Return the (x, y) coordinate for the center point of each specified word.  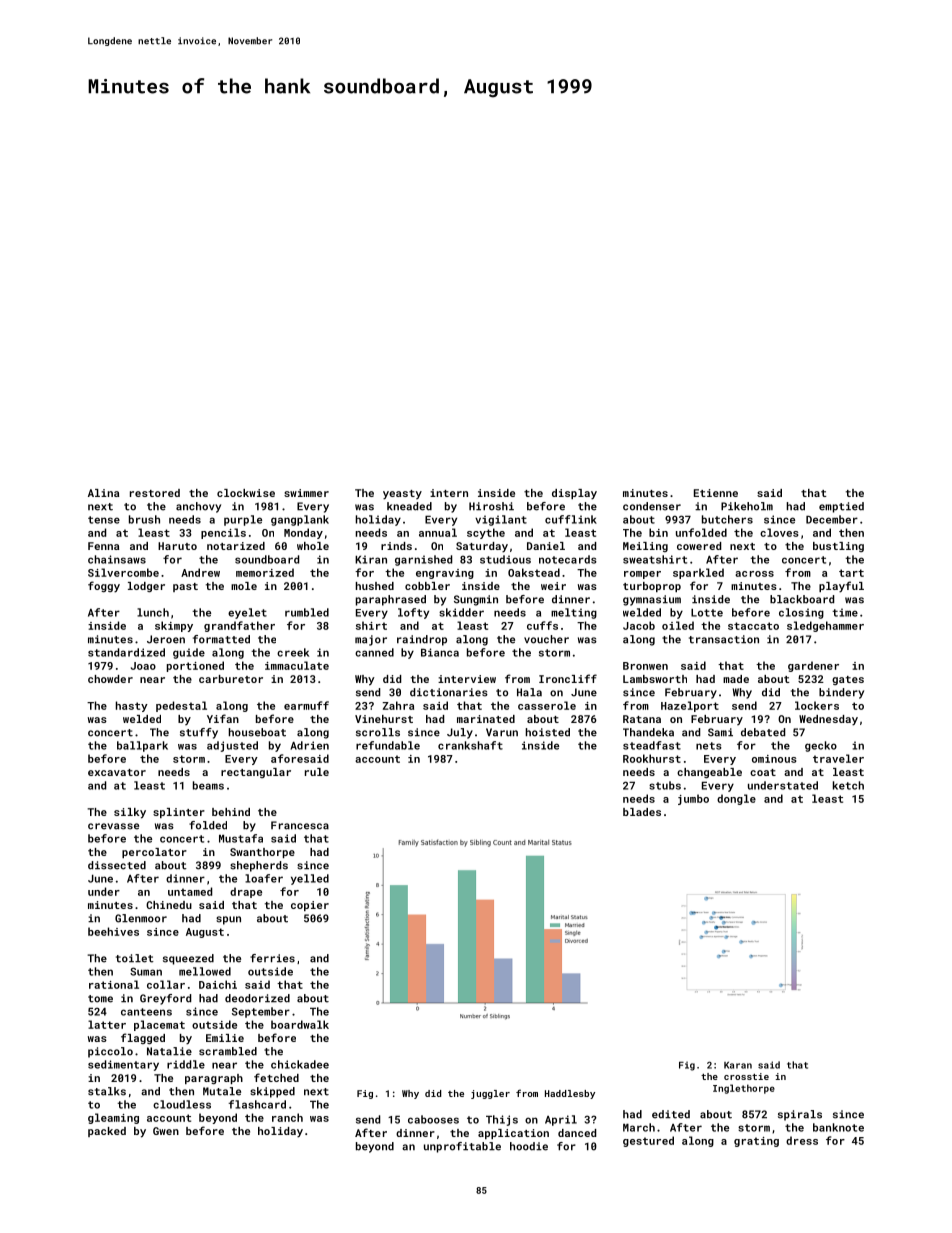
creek (293, 652)
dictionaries (449, 692)
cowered (699, 546)
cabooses (433, 1119)
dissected (117, 865)
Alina (103, 493)
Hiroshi (491, 506)
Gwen (166, 1131)
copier (310, 906)
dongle (736, 799)
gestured (648, 1141)
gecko (821, 746)
